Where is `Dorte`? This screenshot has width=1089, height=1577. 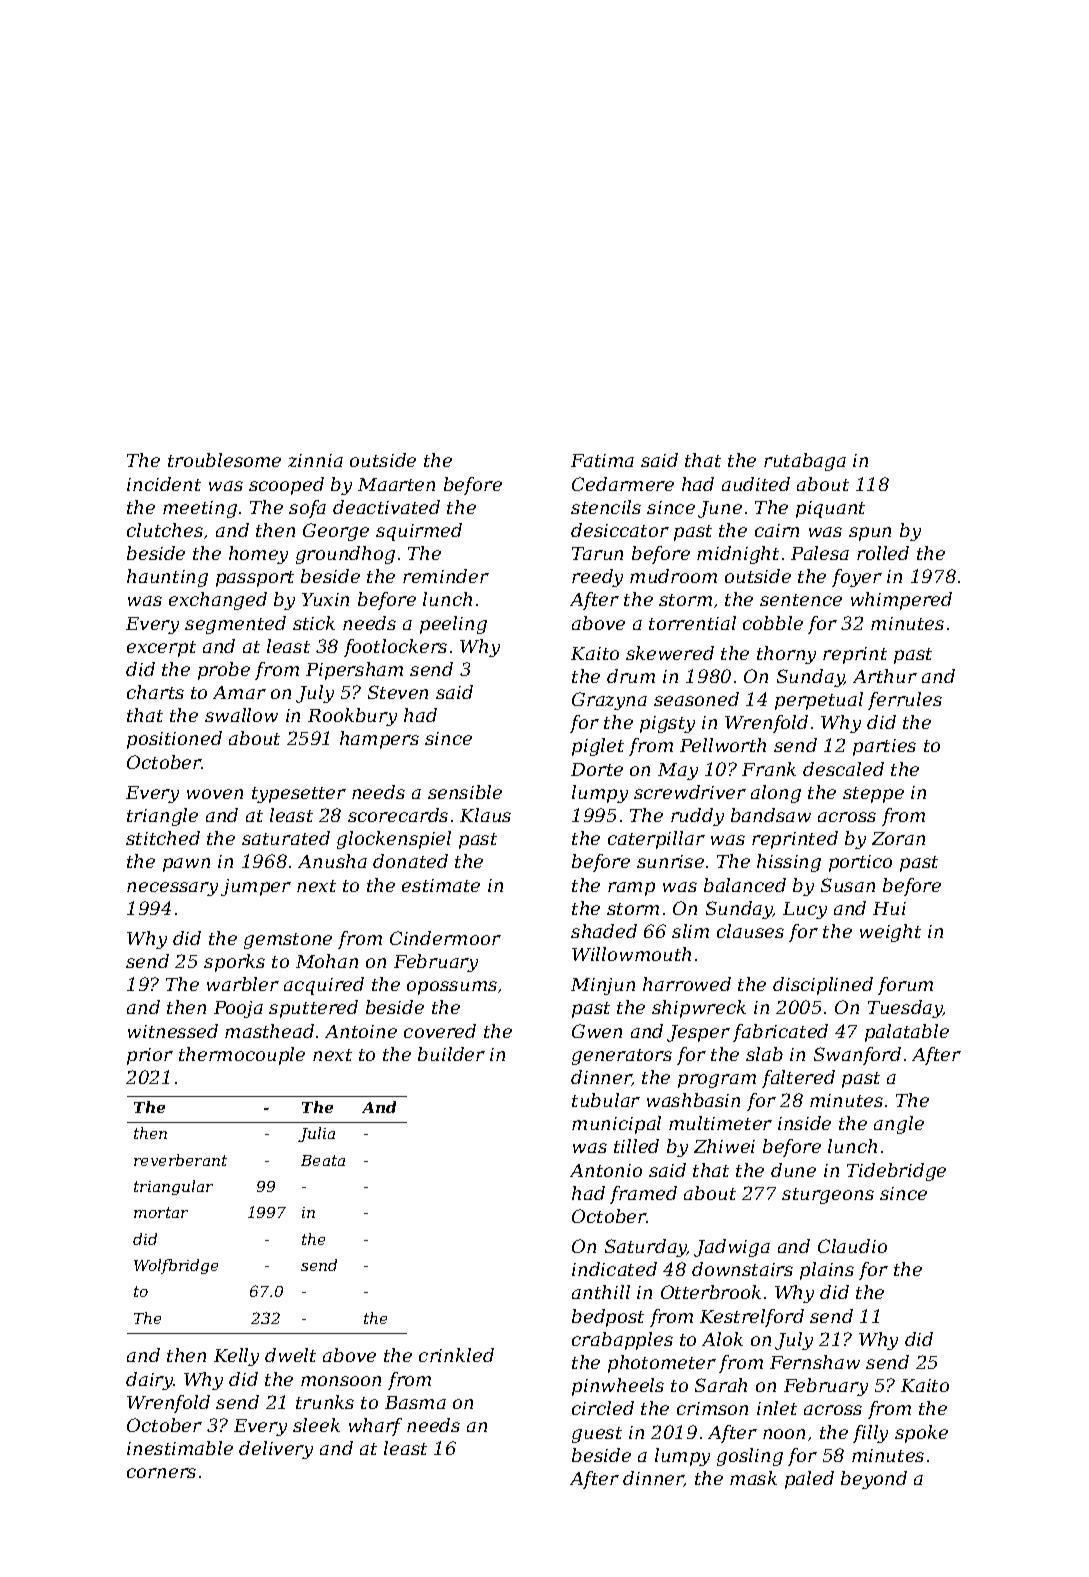
Dorte is located at coordinates (597, 769).
